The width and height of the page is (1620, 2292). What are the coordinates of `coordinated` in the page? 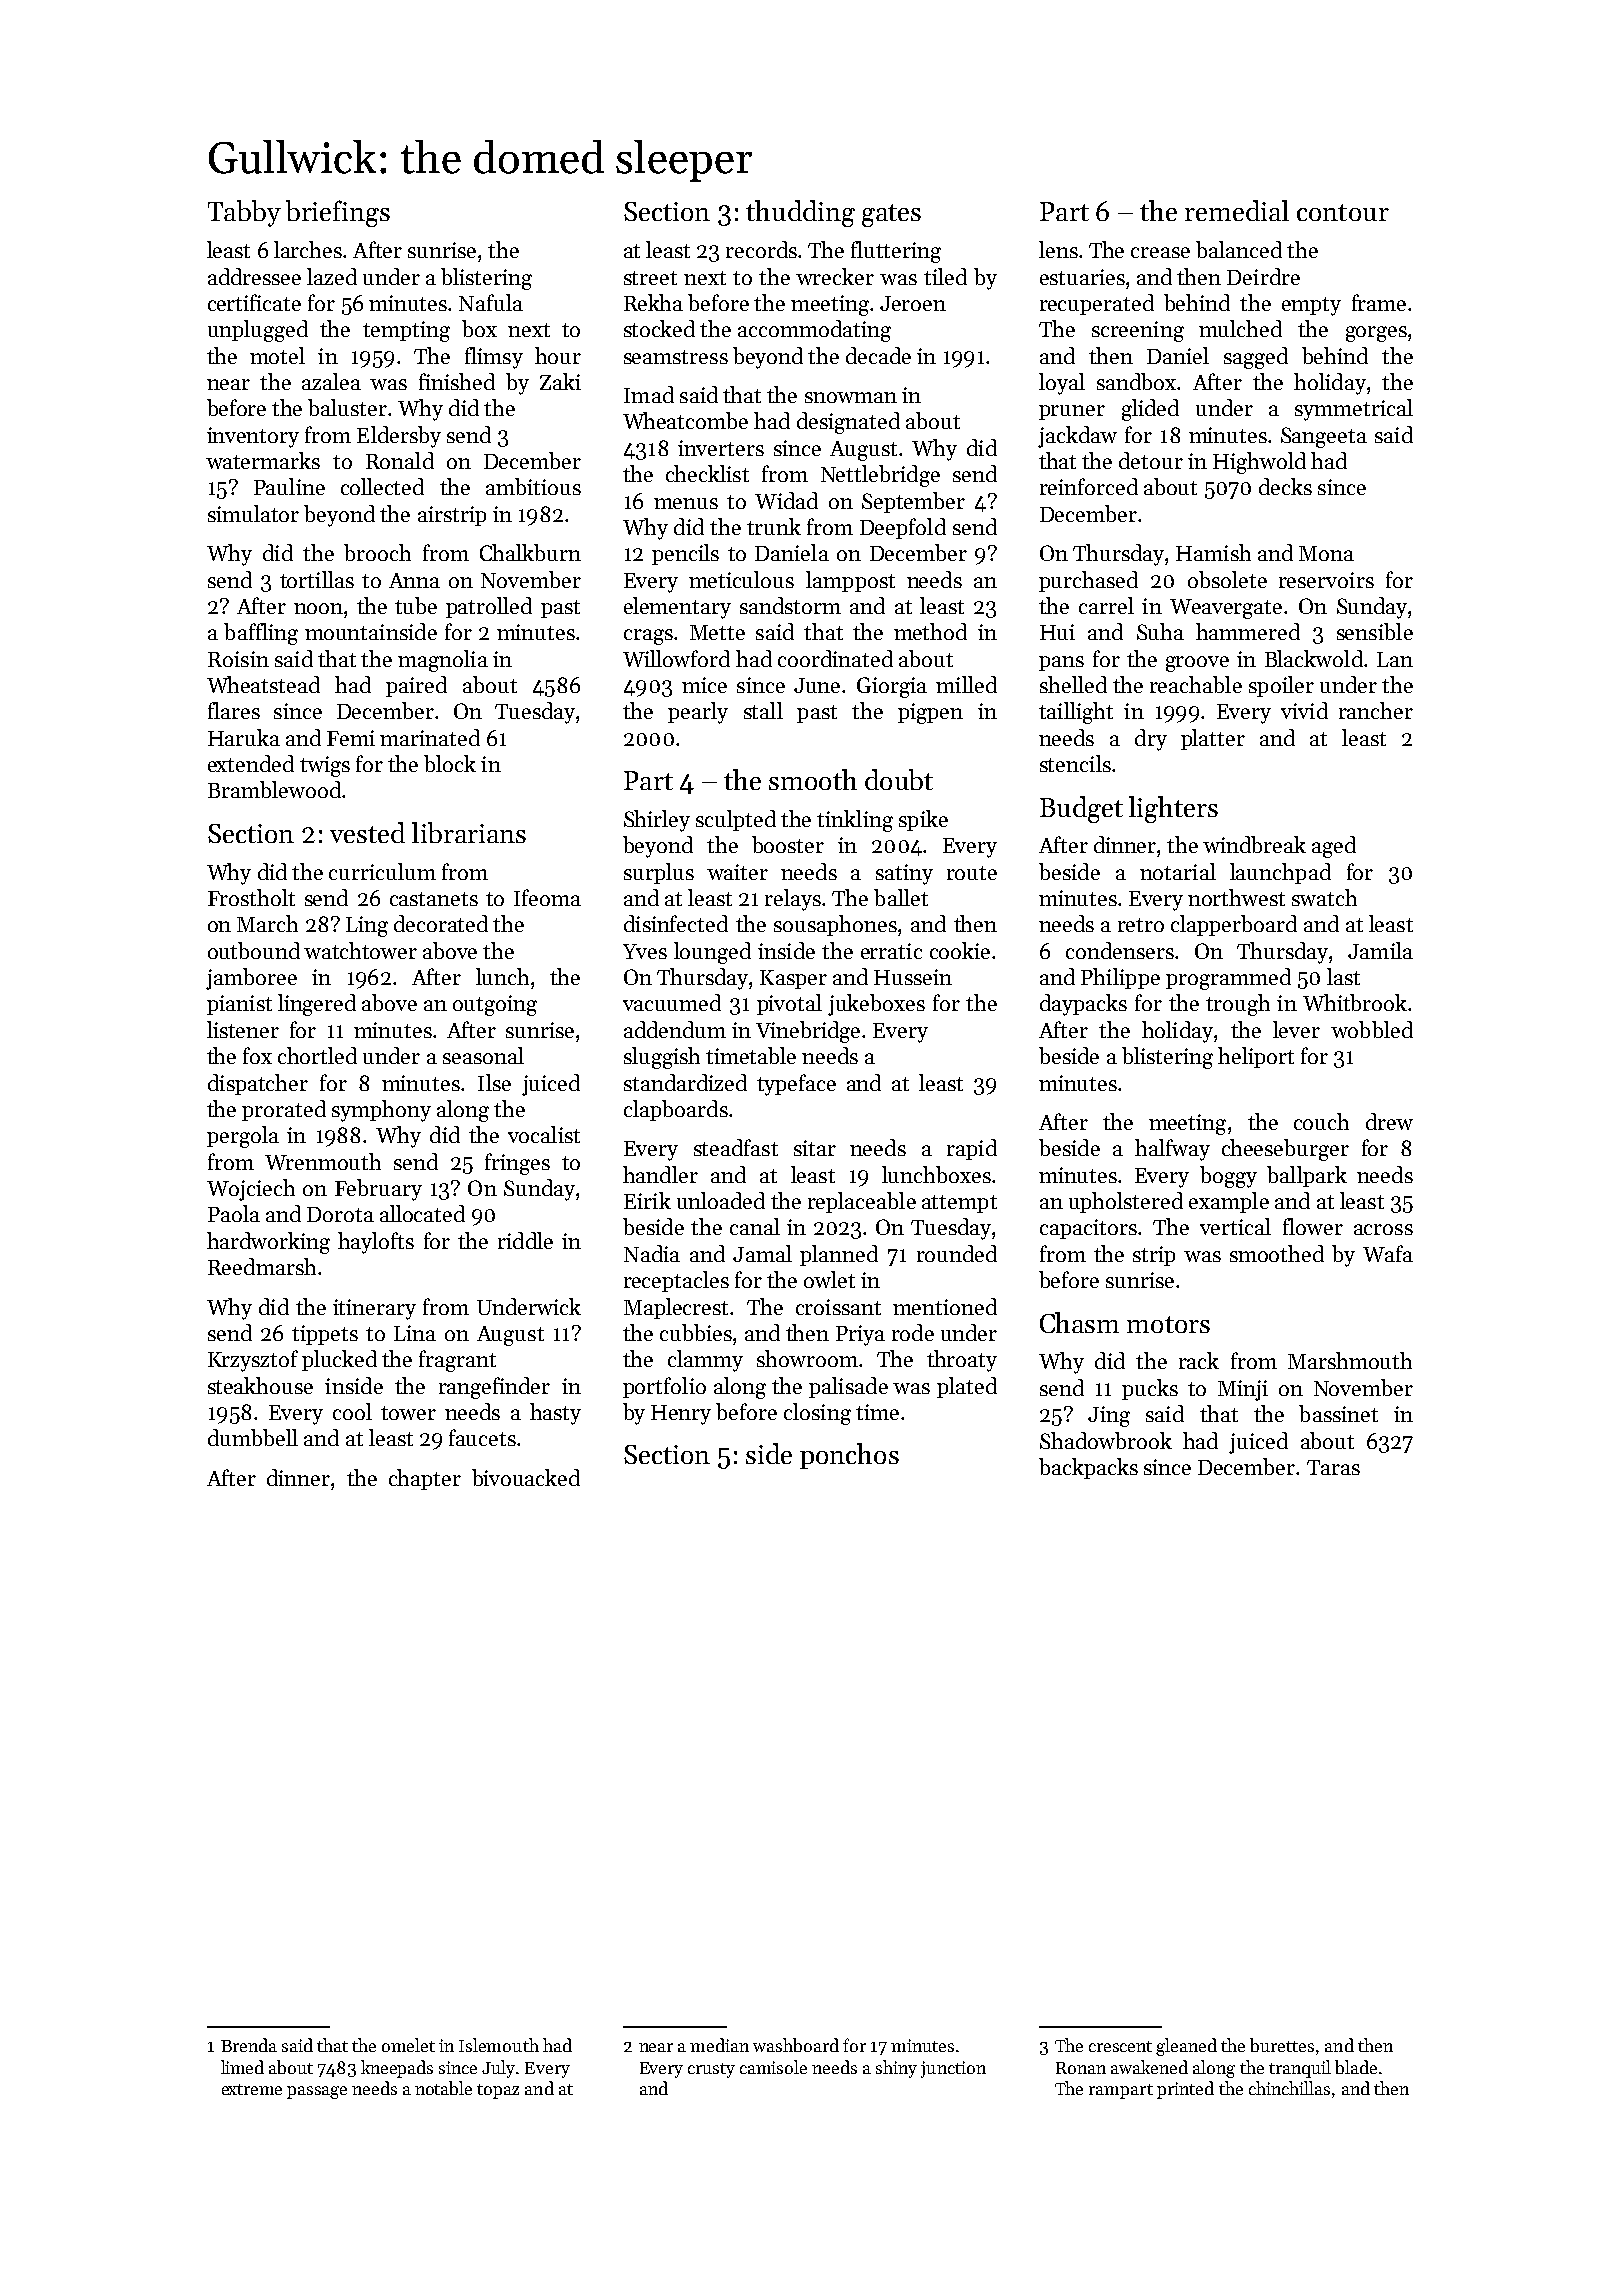 It's located at (835, 658).
